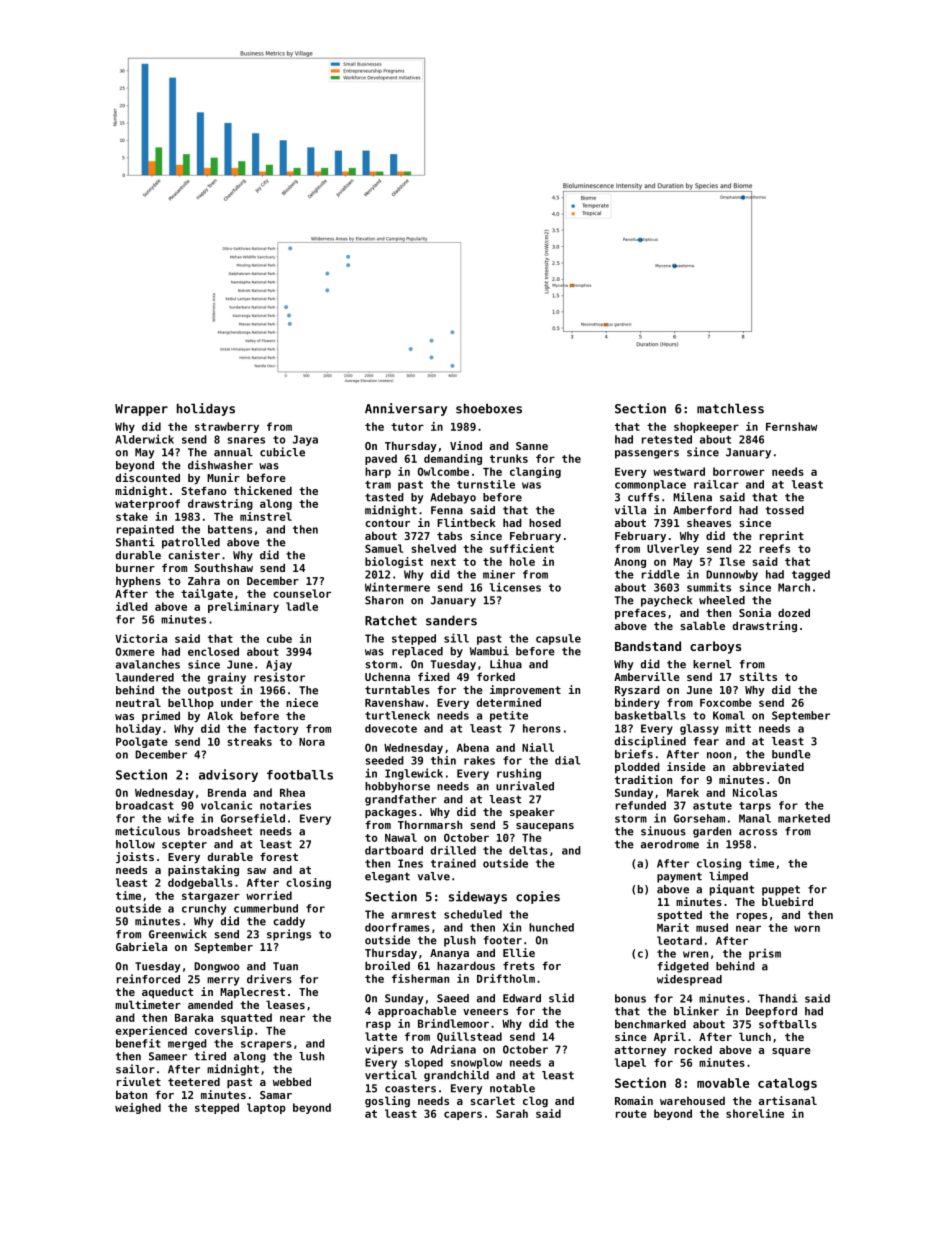 The image size is (952, 1233). What do you see at coordinates (791, 1052) in the screenshot?
I see `square` at bounding box center [791, 1052].
